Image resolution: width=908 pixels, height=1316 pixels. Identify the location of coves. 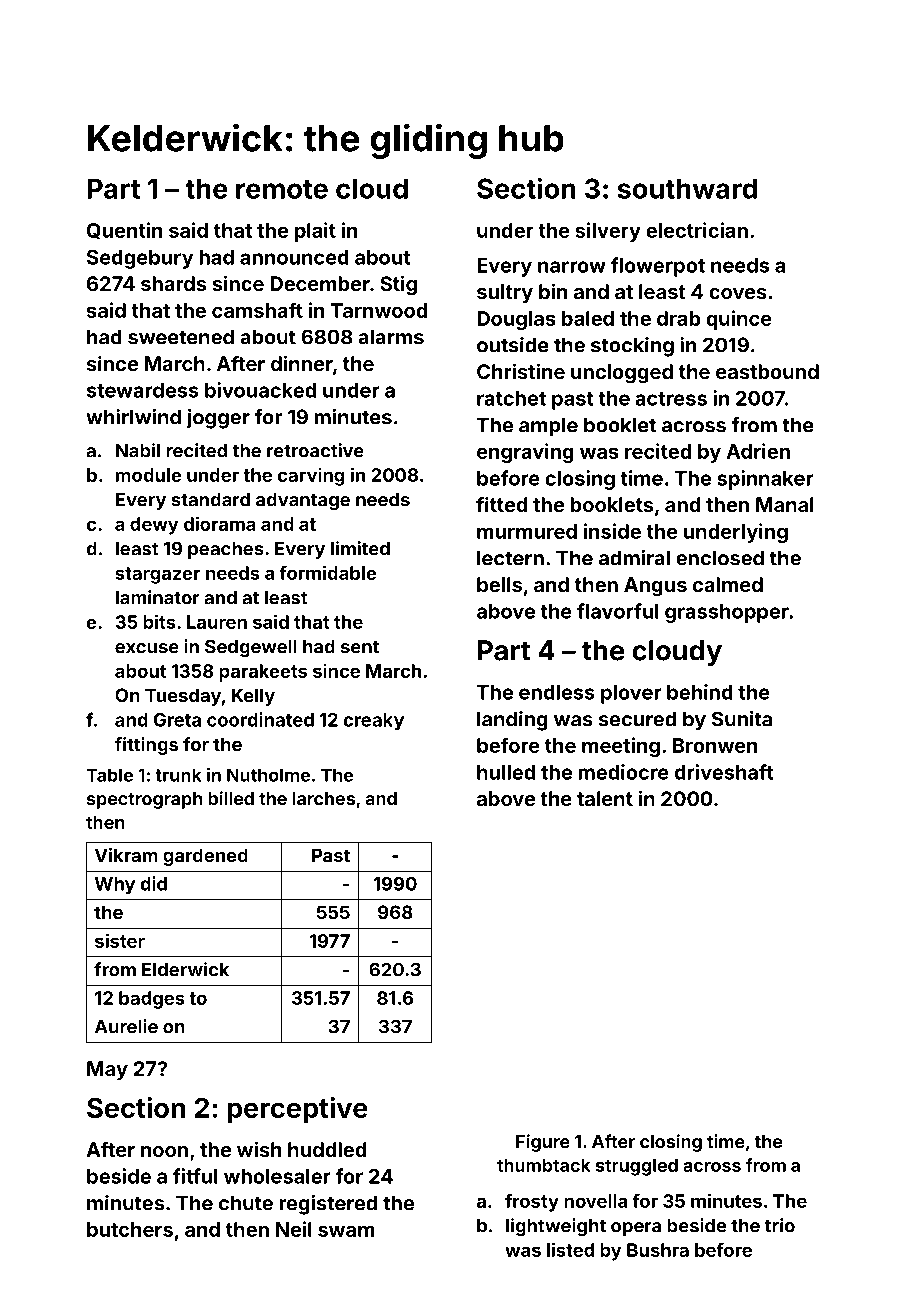
(738, 293).
